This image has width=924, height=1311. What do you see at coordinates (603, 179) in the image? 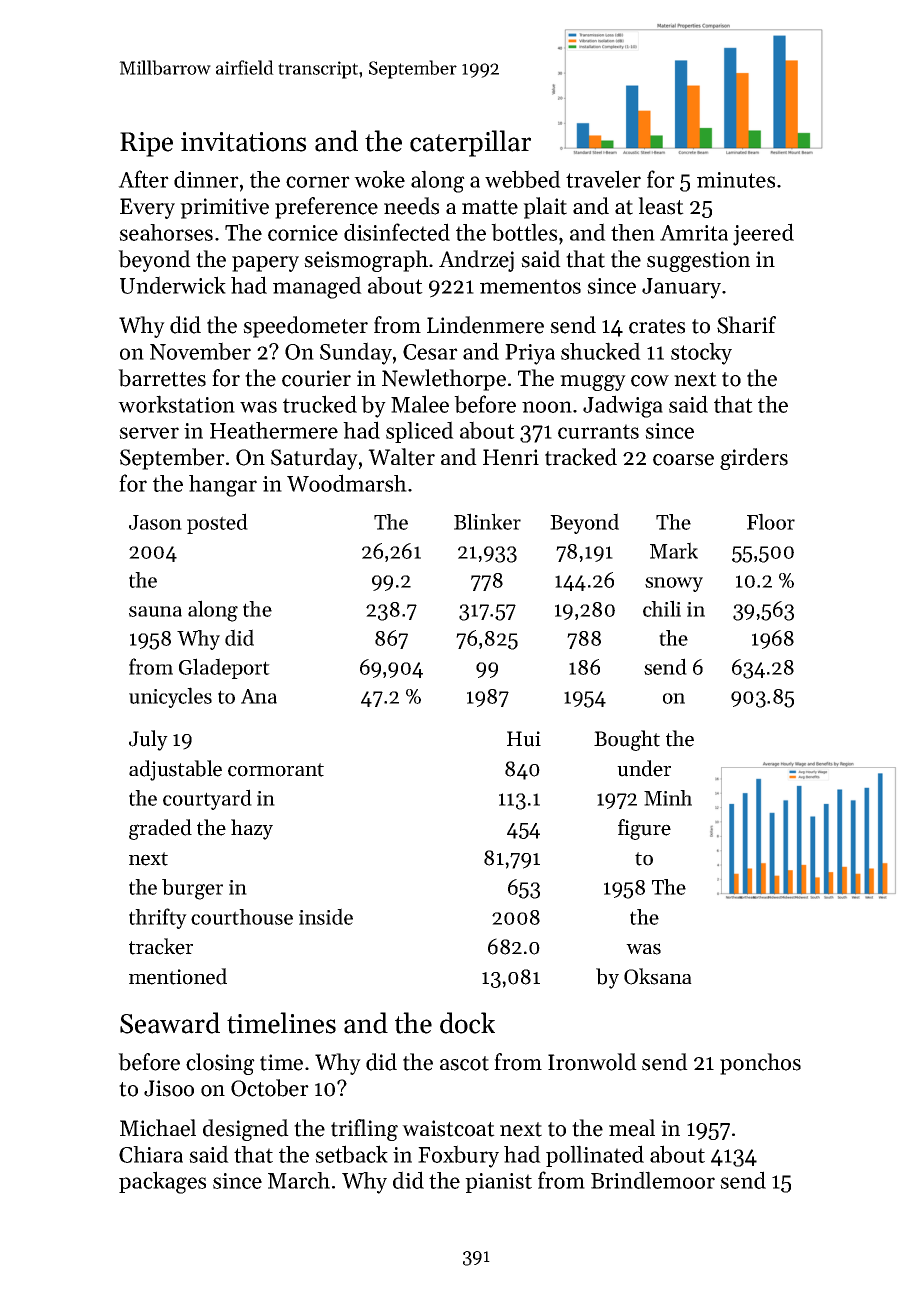
I see `traveler` at bounding box center [603, 179].
